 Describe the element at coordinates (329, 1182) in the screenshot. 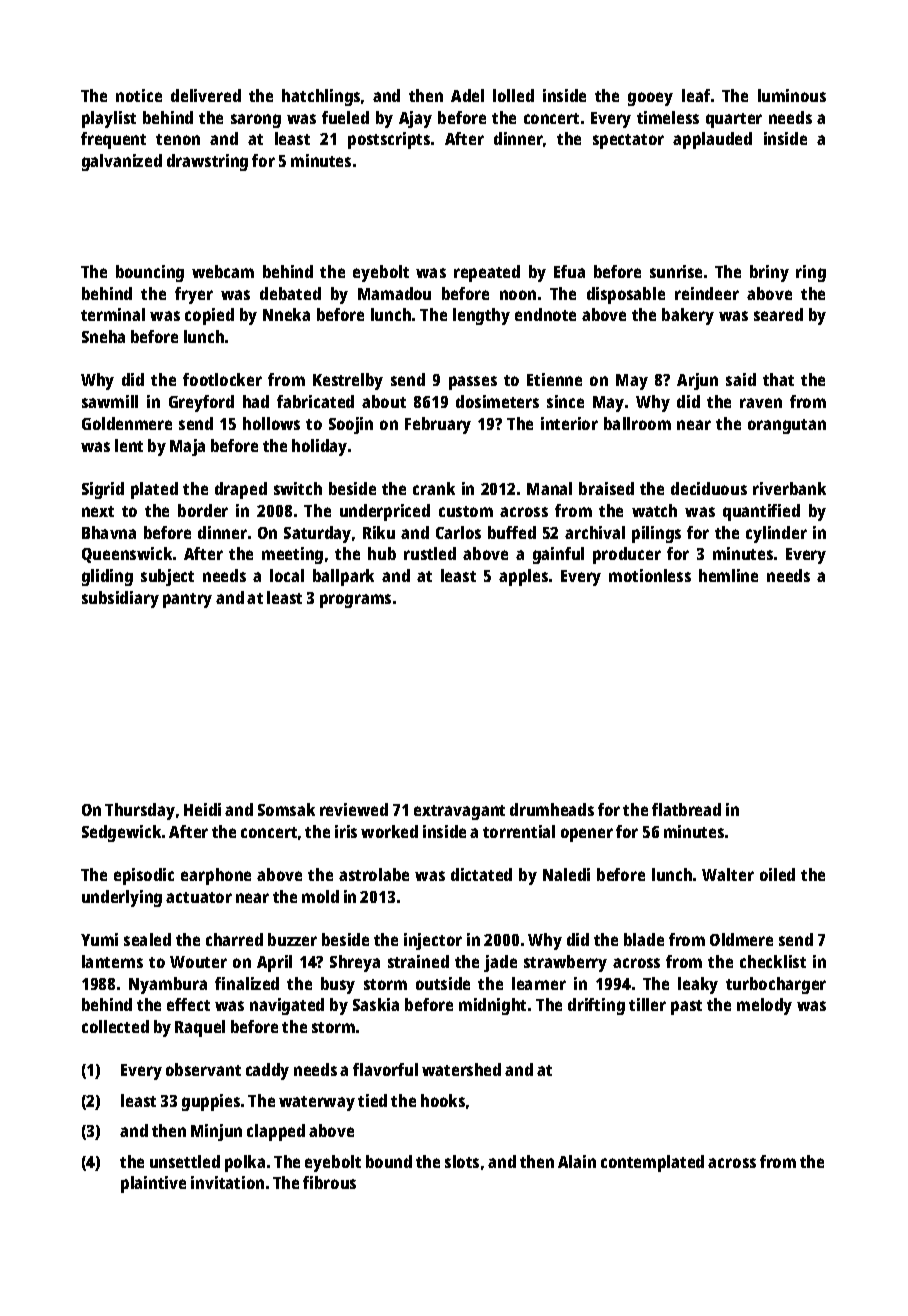

I see `fibrous` at that location.
